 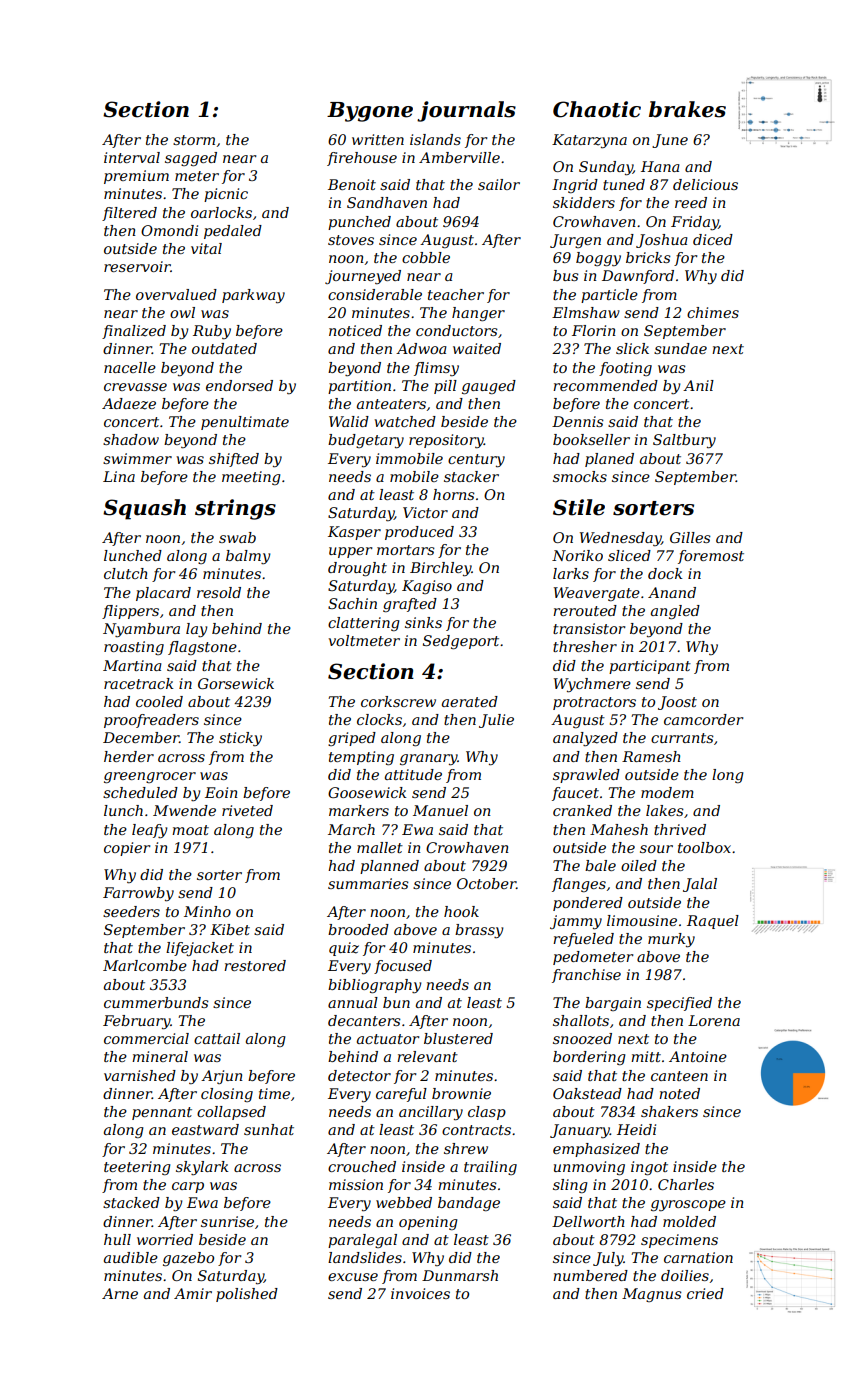 What do you see at coordinates (684, 441) in the image?
I see `Saltbury` at bounding box center [684, 441].
